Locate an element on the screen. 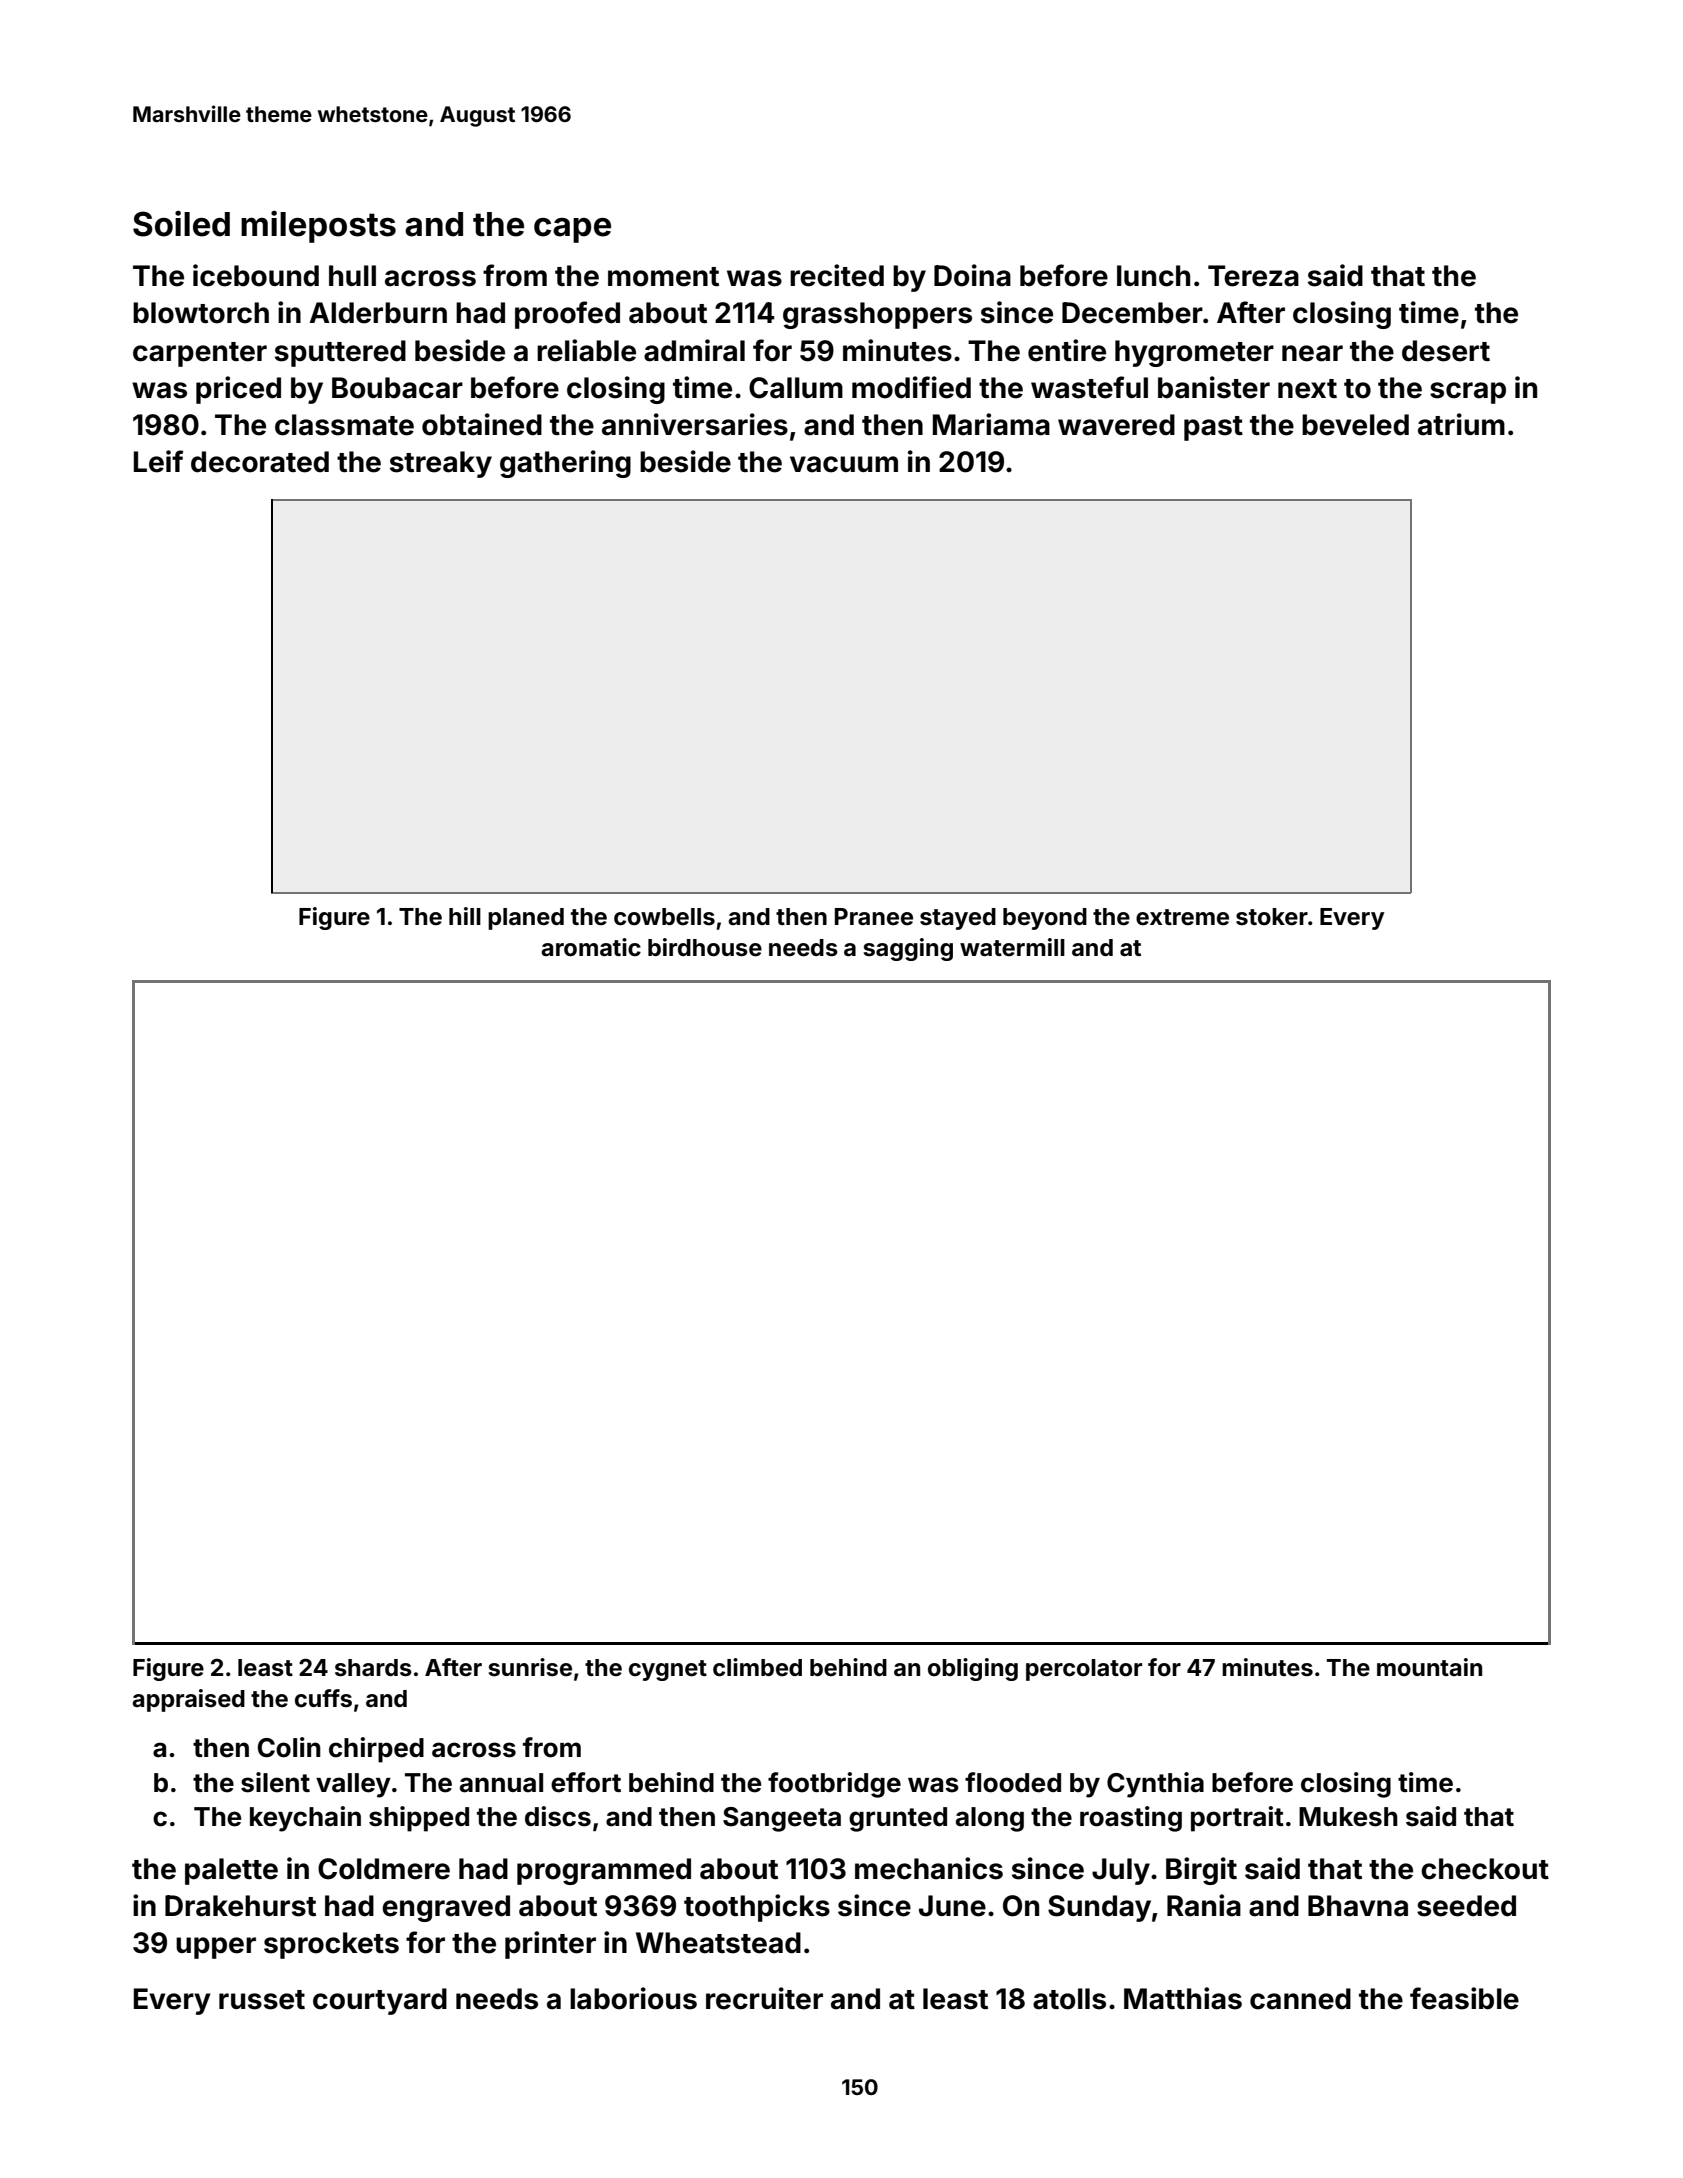 This screenshot has height=2178, width=1683. hill is located at coordinates (465, 916).
